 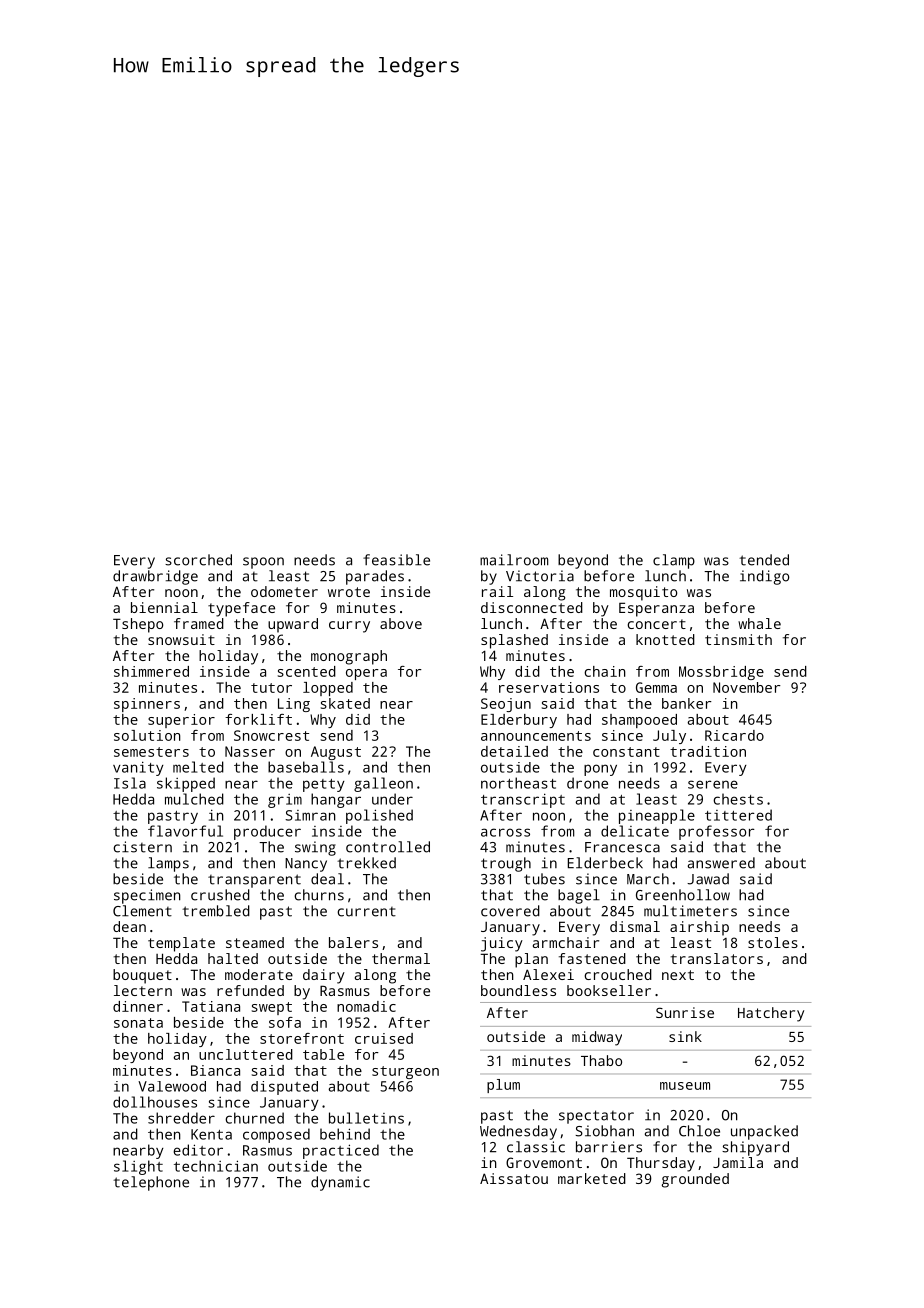 What do you see at coordinates (151, 1183) in the image?
I see `telephone` at bounding box center [151, 1183].
